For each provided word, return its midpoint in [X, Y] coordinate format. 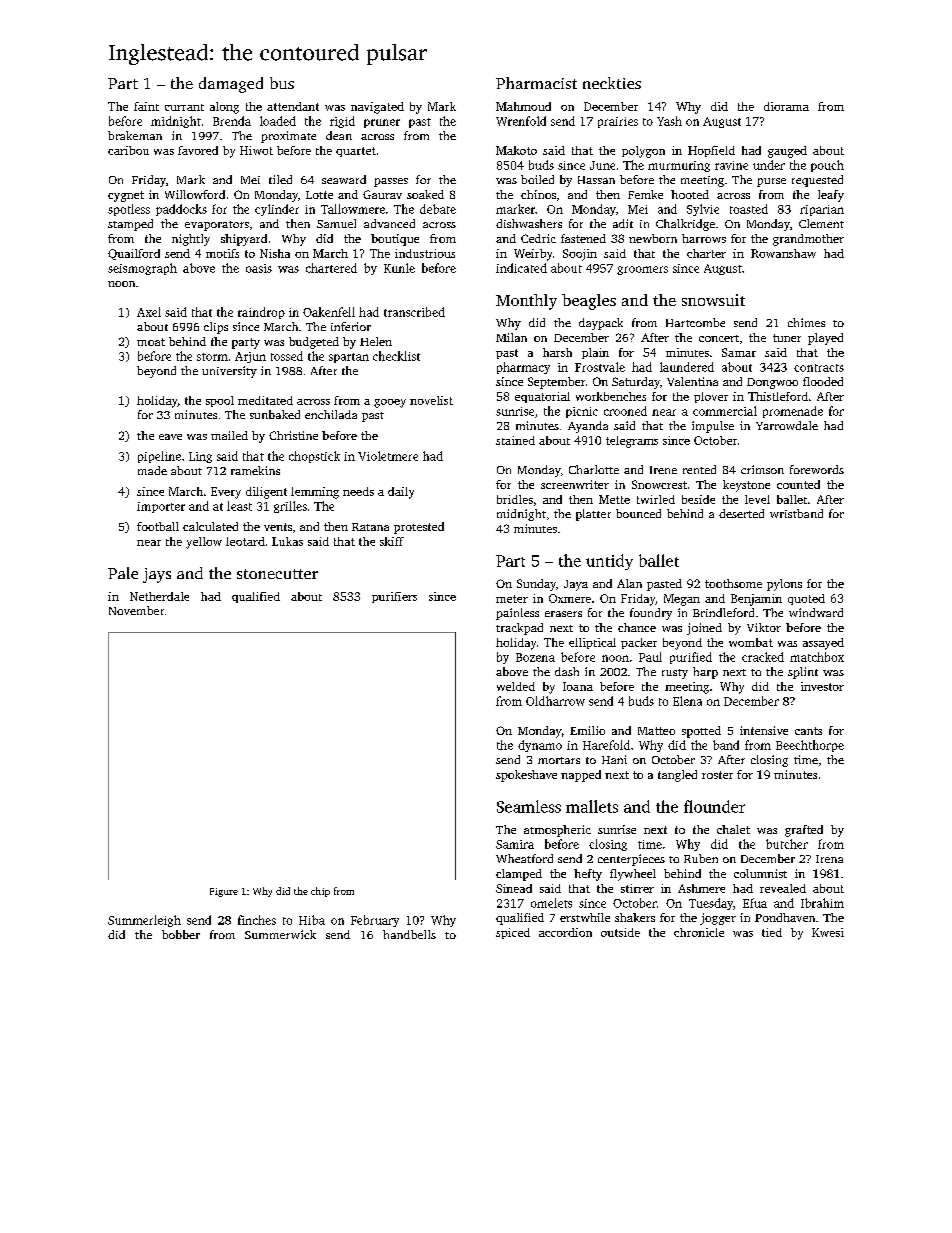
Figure [224, 892]
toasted [749, 209]
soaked [425, 194]
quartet [356, 152]
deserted [741, 513]
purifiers [394, 597]
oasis [259, 268]
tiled [280, 179]
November [136, 610]
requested [817, 181]
